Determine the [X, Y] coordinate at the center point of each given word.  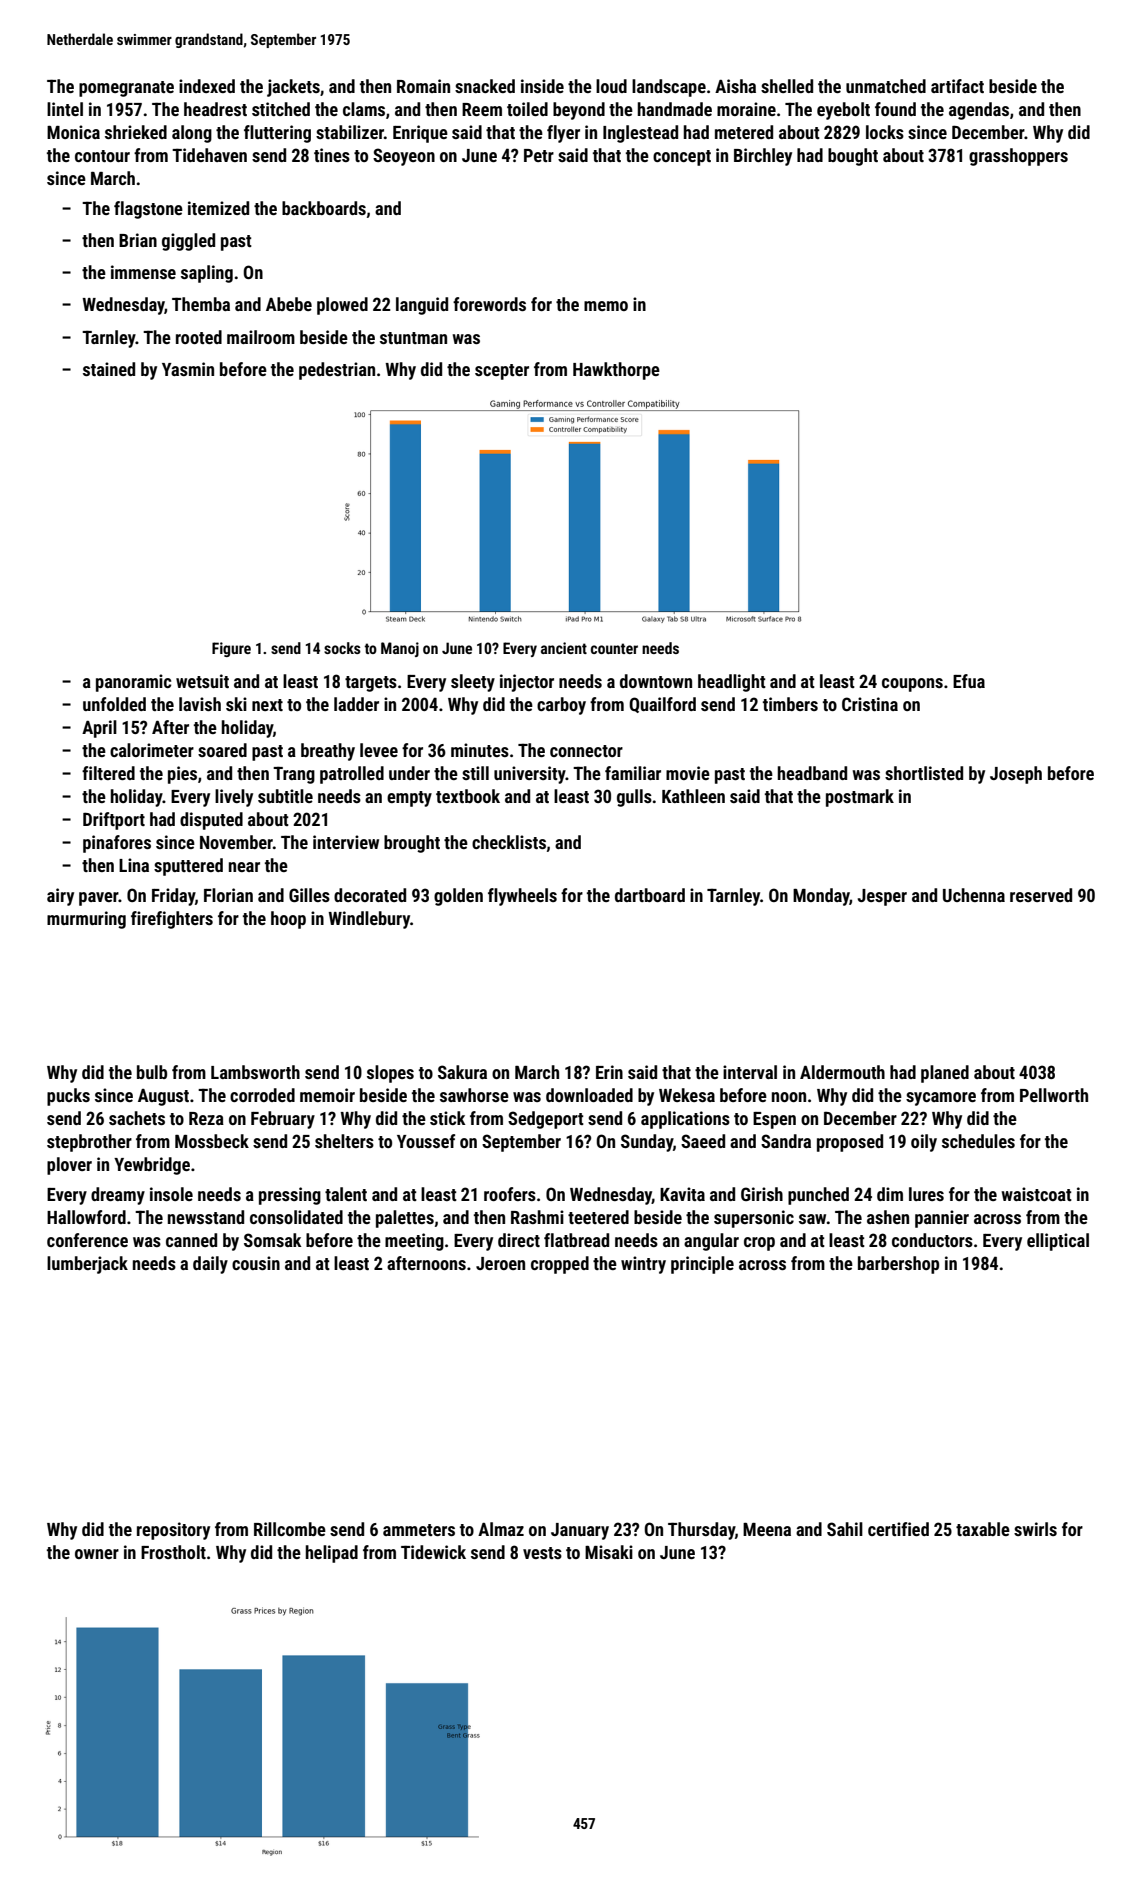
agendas [979, 111]
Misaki [609, 1552]
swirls [1035, 1529]
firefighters [172, 920]
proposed [850, 1143]
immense [143, 272]
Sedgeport [546, 1120]
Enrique [420, 134]
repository [173, 1531]
